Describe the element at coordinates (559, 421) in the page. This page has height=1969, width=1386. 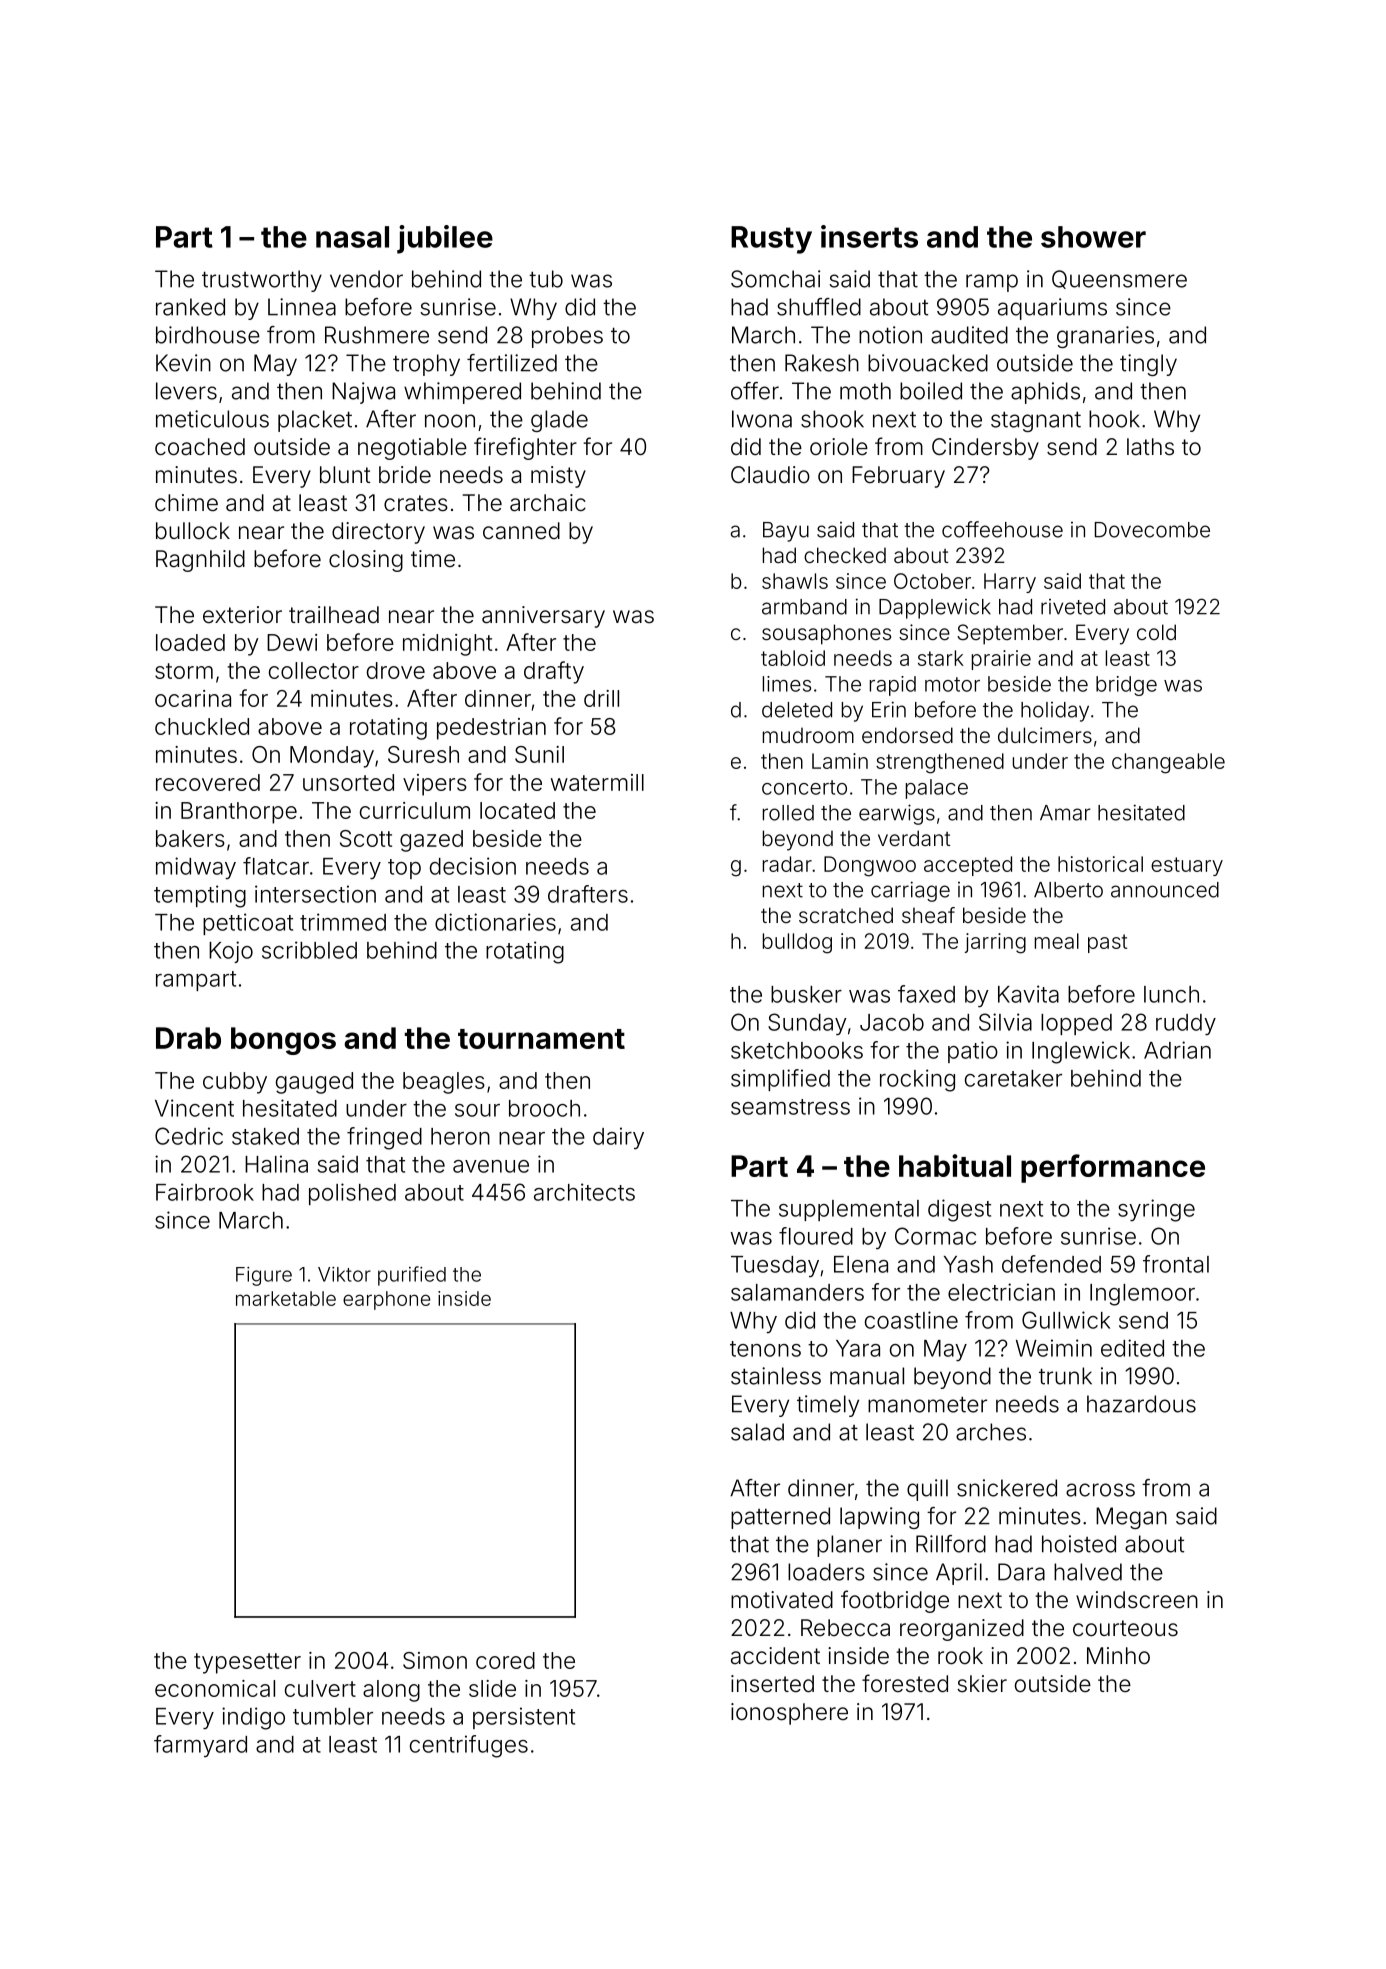
I see `glade` at that location.
